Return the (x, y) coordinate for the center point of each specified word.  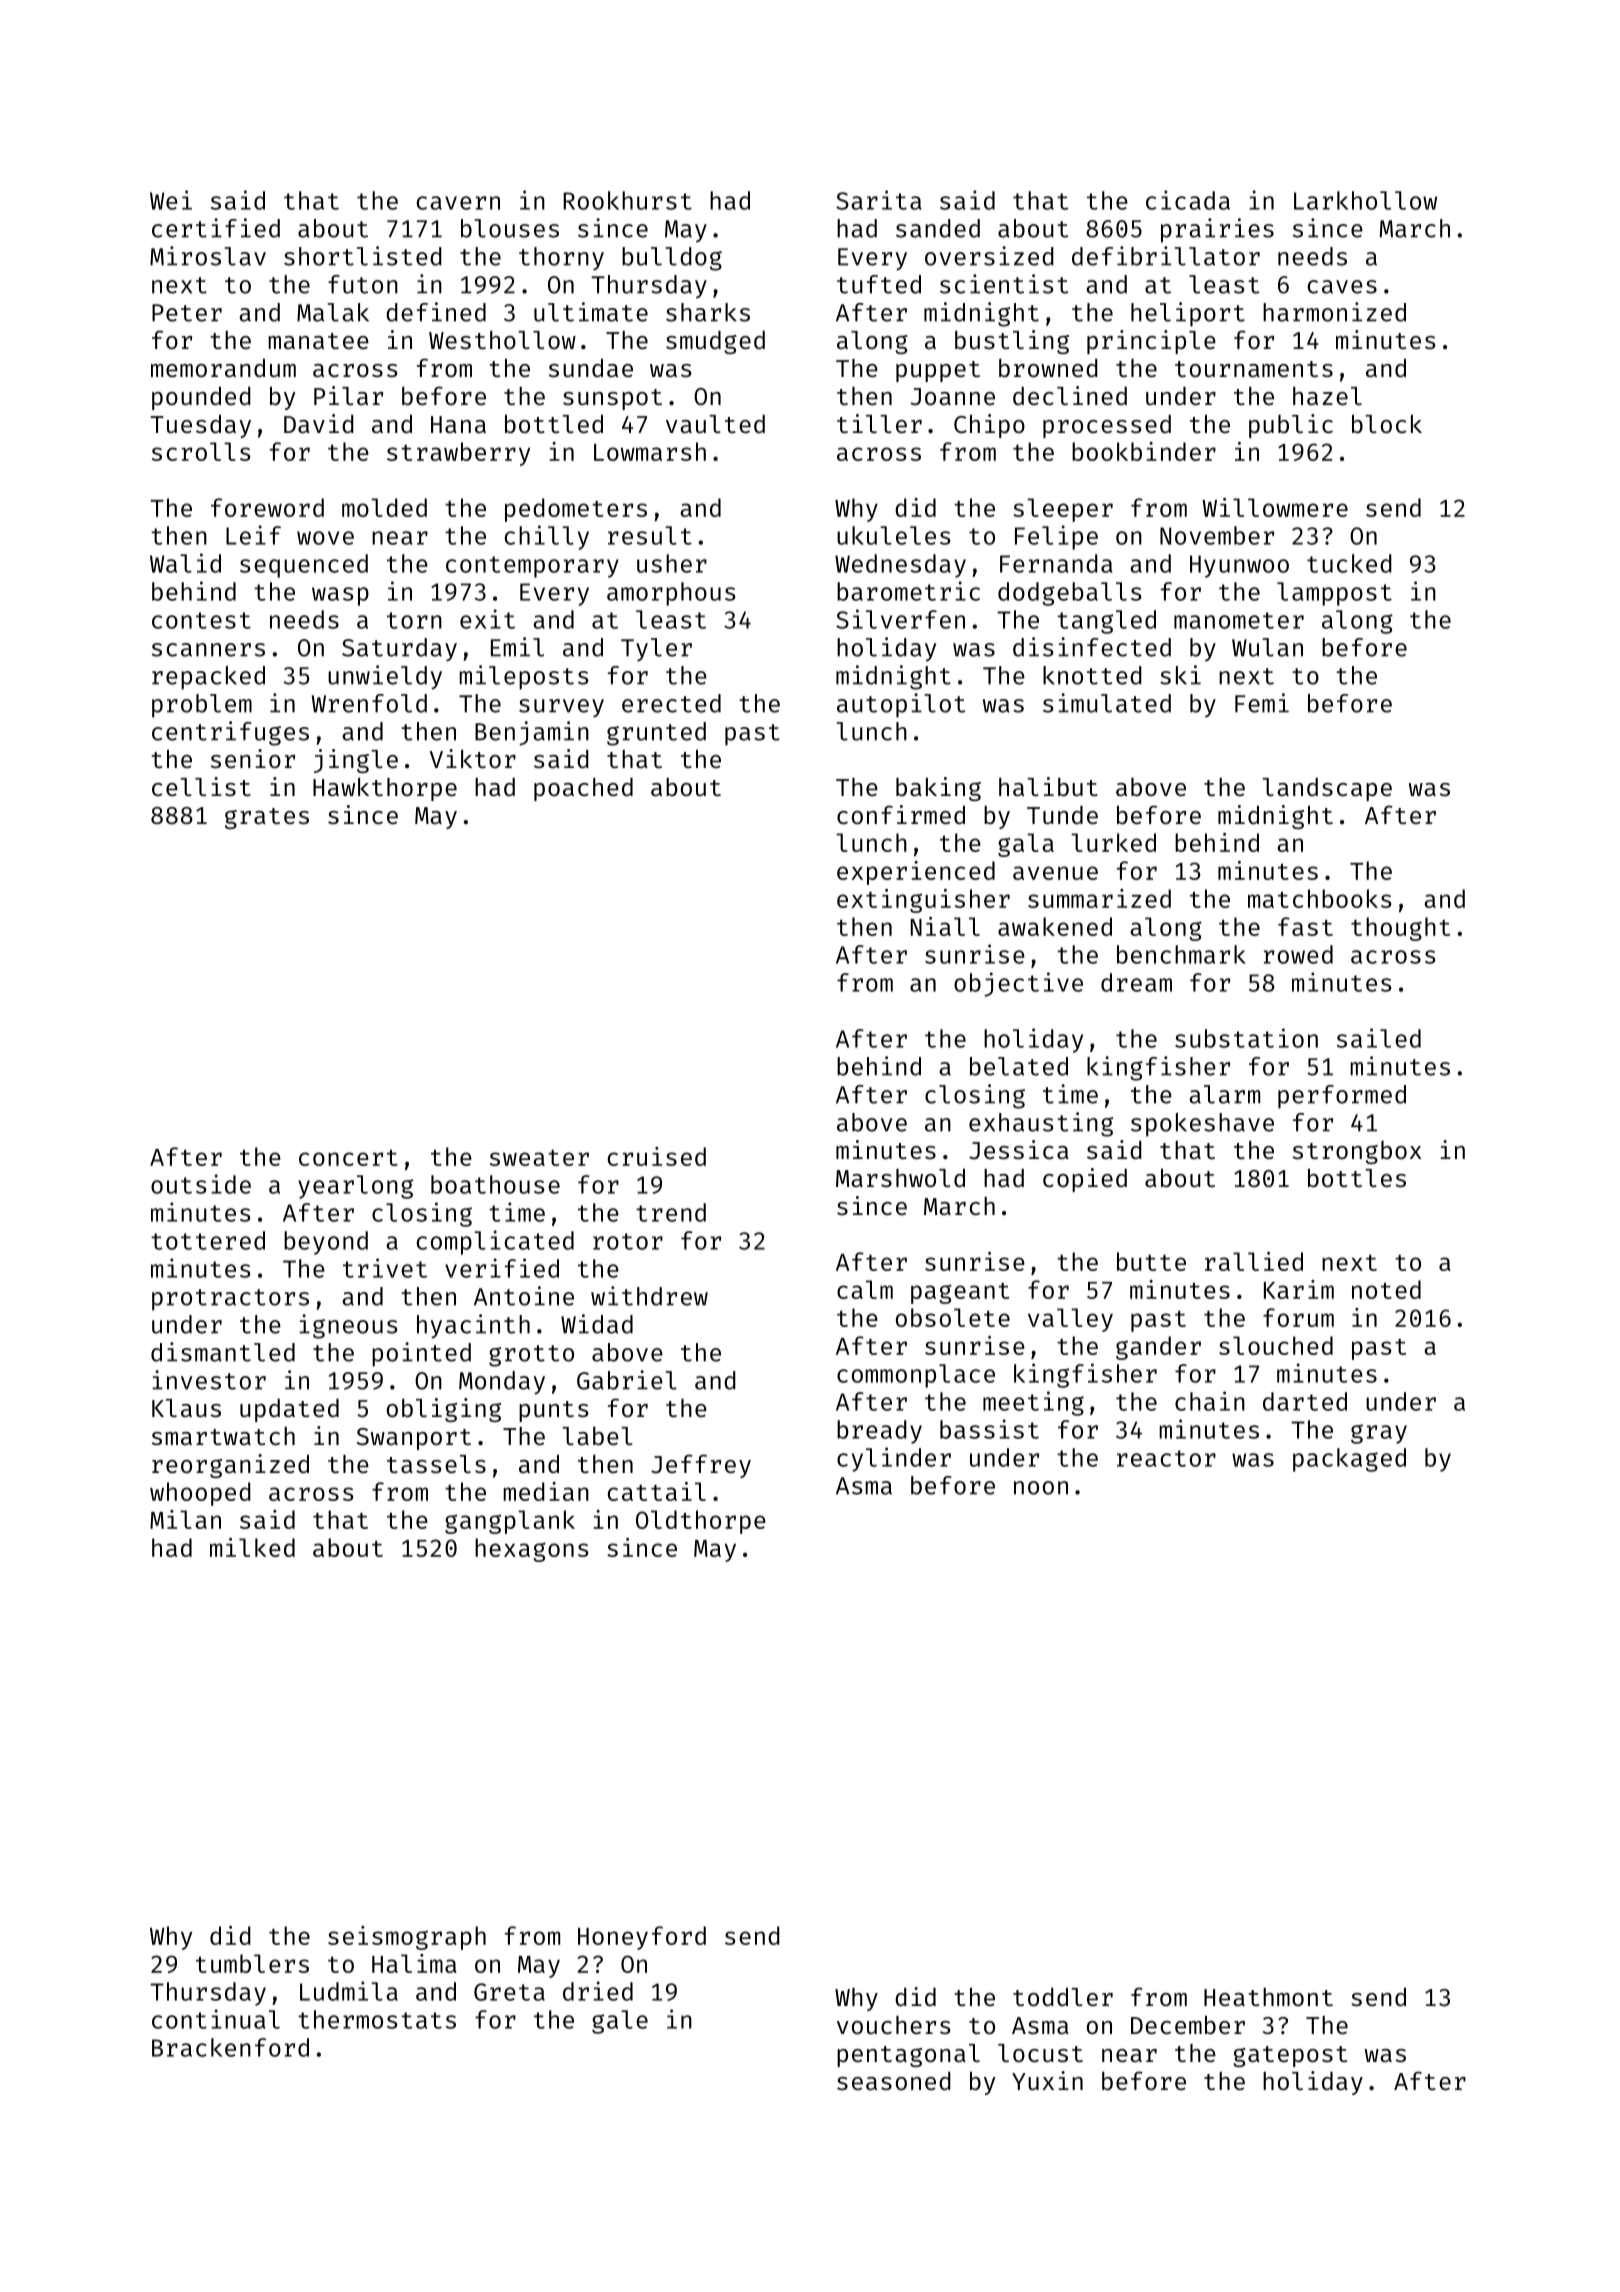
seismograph (407, 1938)
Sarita (879, 200)
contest (201, 620)
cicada (1188, 200)
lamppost (1334, 594)
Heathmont (1268, 1997)
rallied (1254, 1261)
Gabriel (627, 1380)
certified (216, 228)
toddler (1063, 1996)
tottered (208, 1240)
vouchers (894, 2025)
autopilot (901, 705)
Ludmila (349, 1991)
